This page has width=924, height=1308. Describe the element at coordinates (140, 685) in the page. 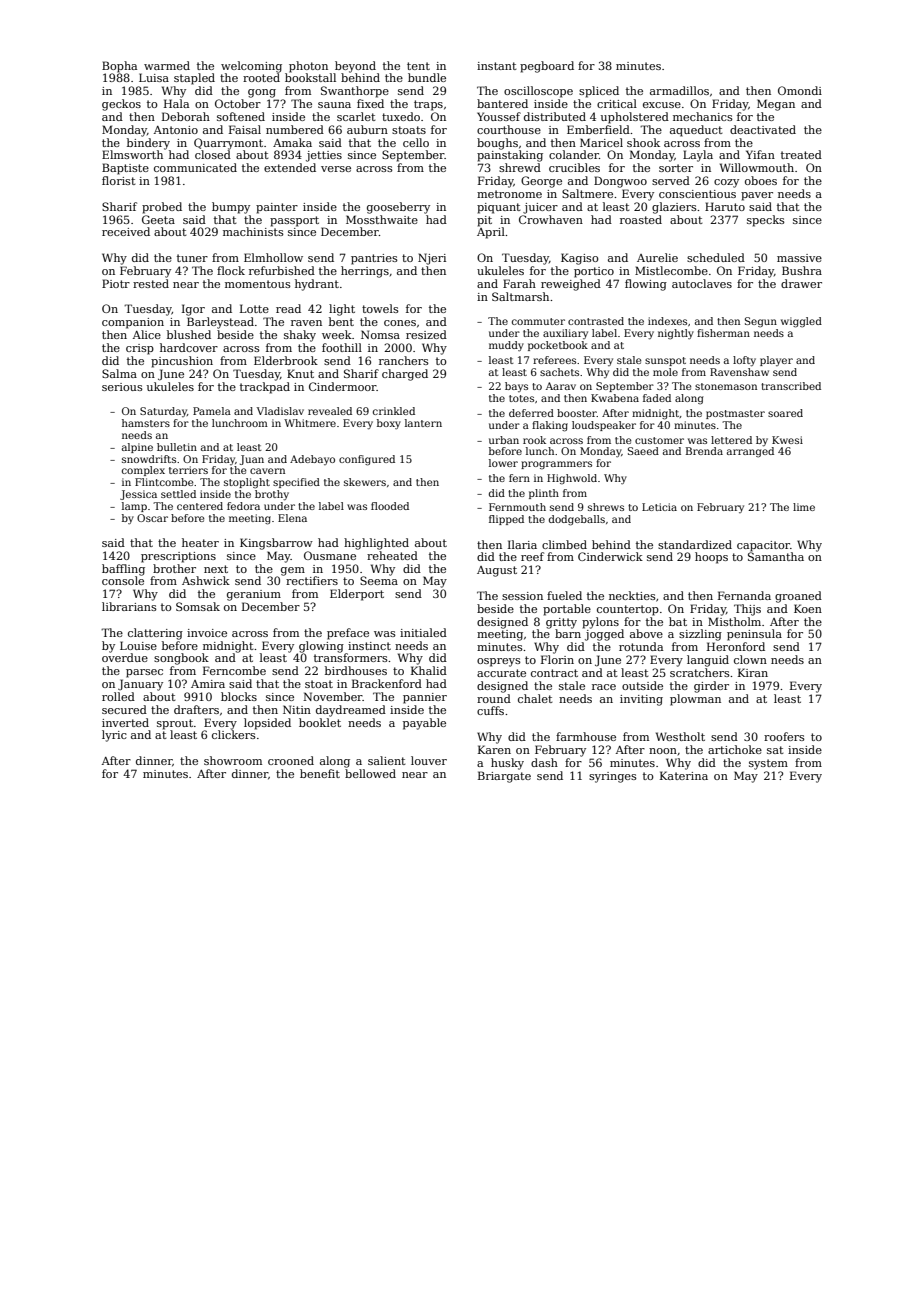

I see `January` at that location.
